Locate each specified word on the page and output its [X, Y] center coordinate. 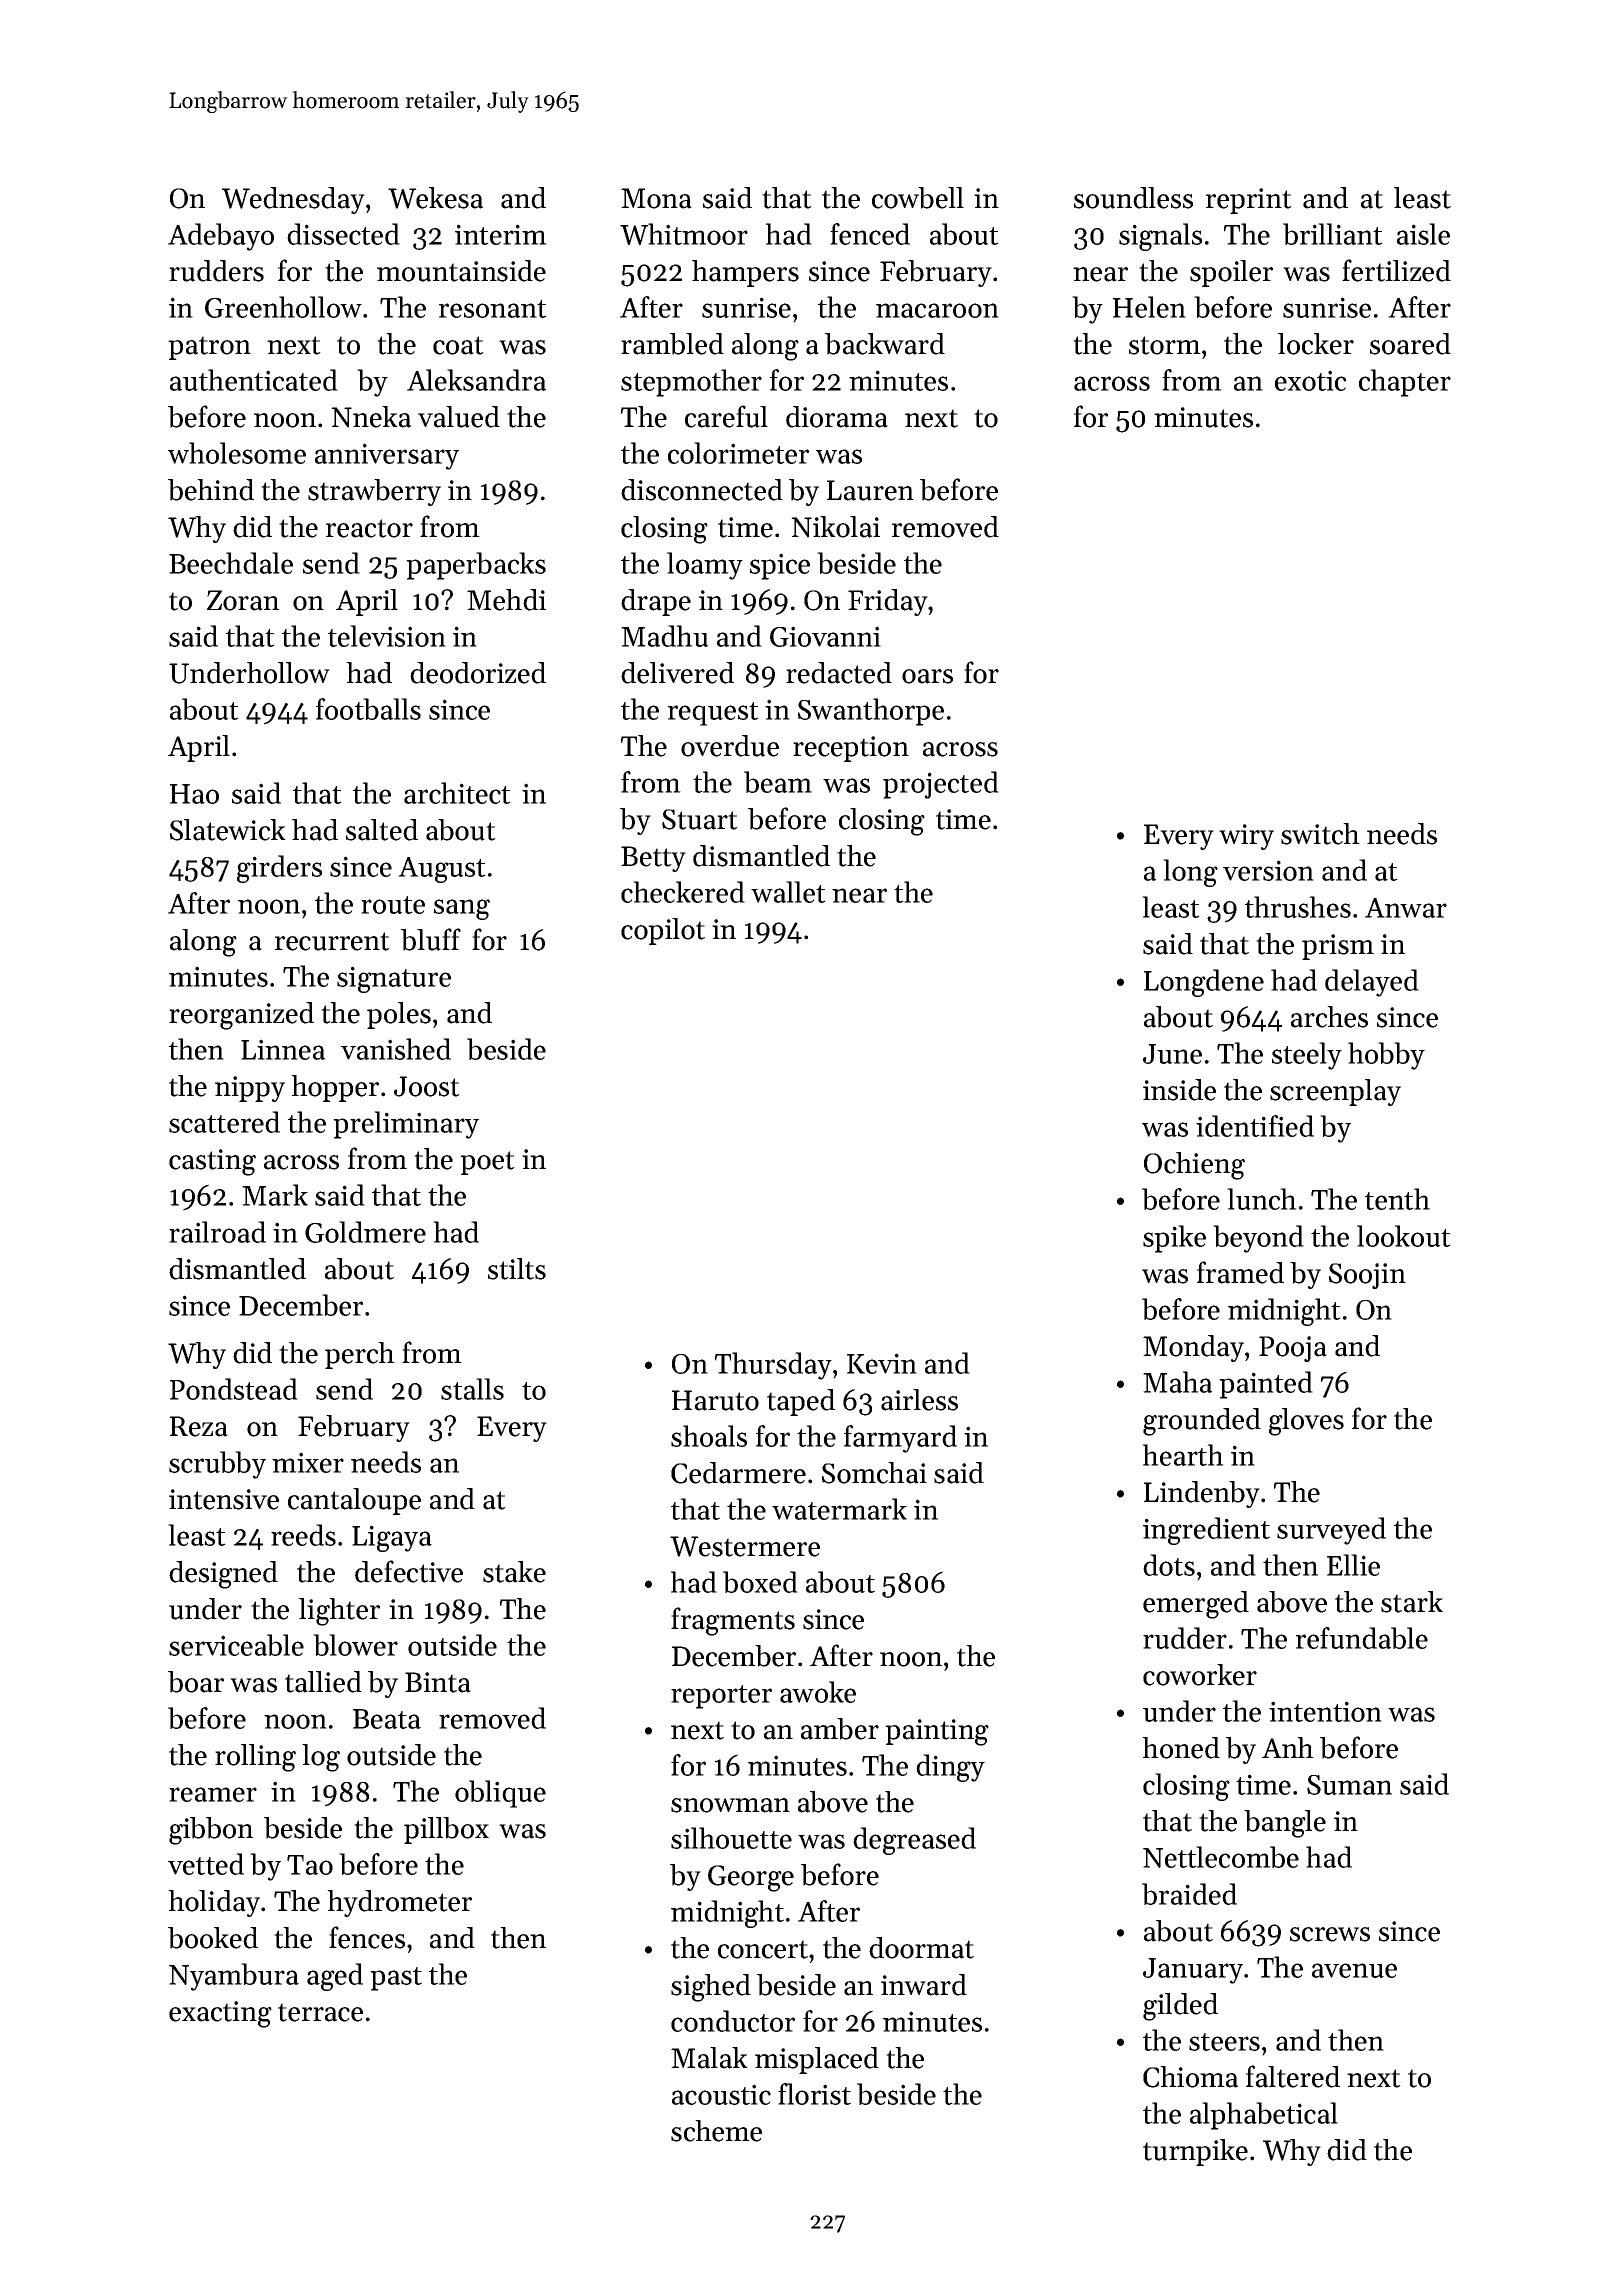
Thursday [773, 1366]
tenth [1397, 1199]
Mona [656, 198]
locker [1316, 344]
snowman [730, 1805]
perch [360, 1355]
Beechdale [231, 563]
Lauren [870, 490]
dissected [343, 234]
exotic [1310, 380]
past [396, 1979]
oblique [500, 1794]
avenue [1354, 1970]
